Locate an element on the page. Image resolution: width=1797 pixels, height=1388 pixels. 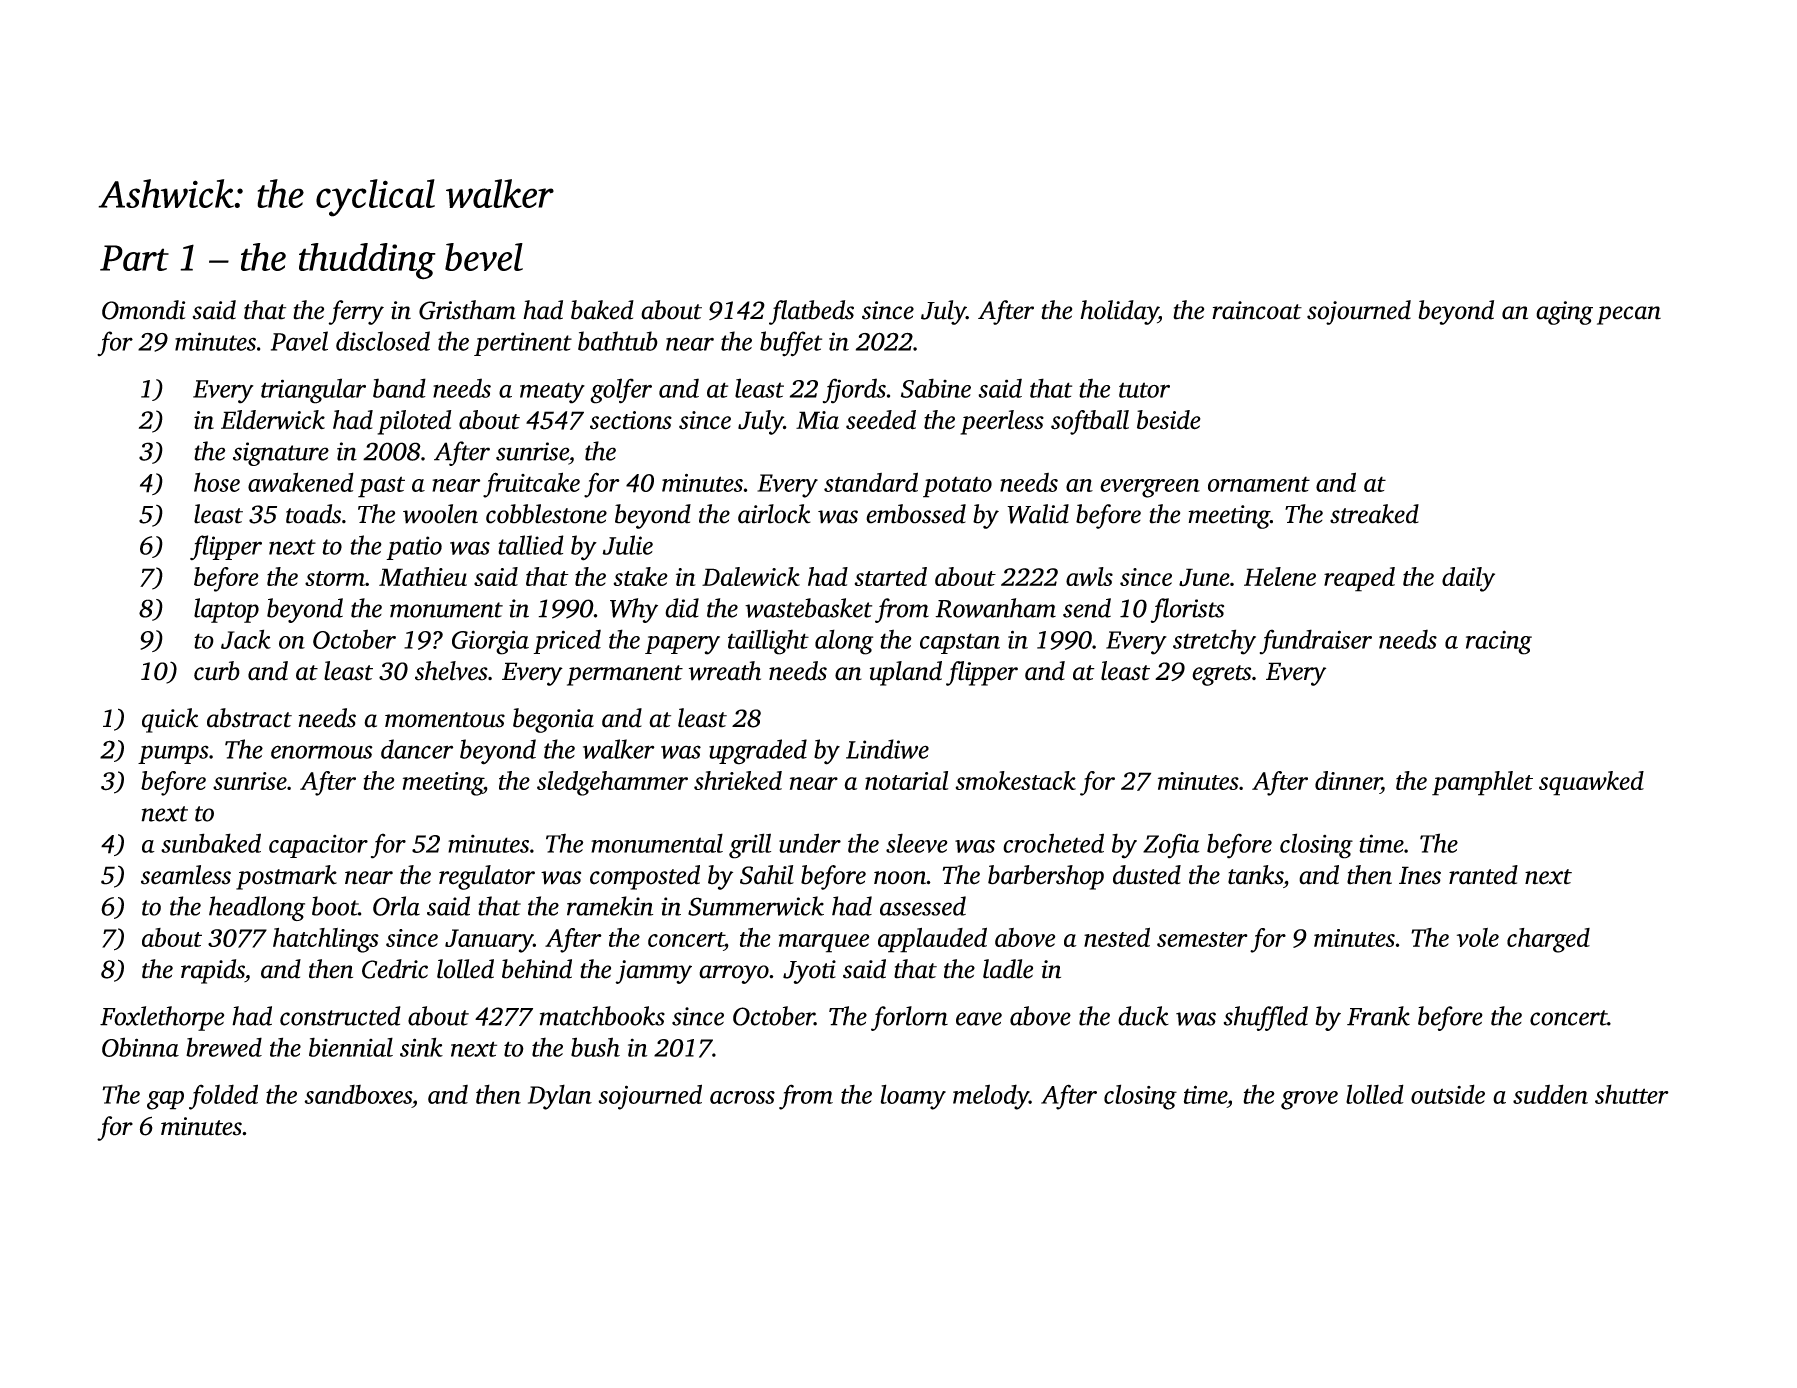
Walid is located at coordinates (1038, 514).
